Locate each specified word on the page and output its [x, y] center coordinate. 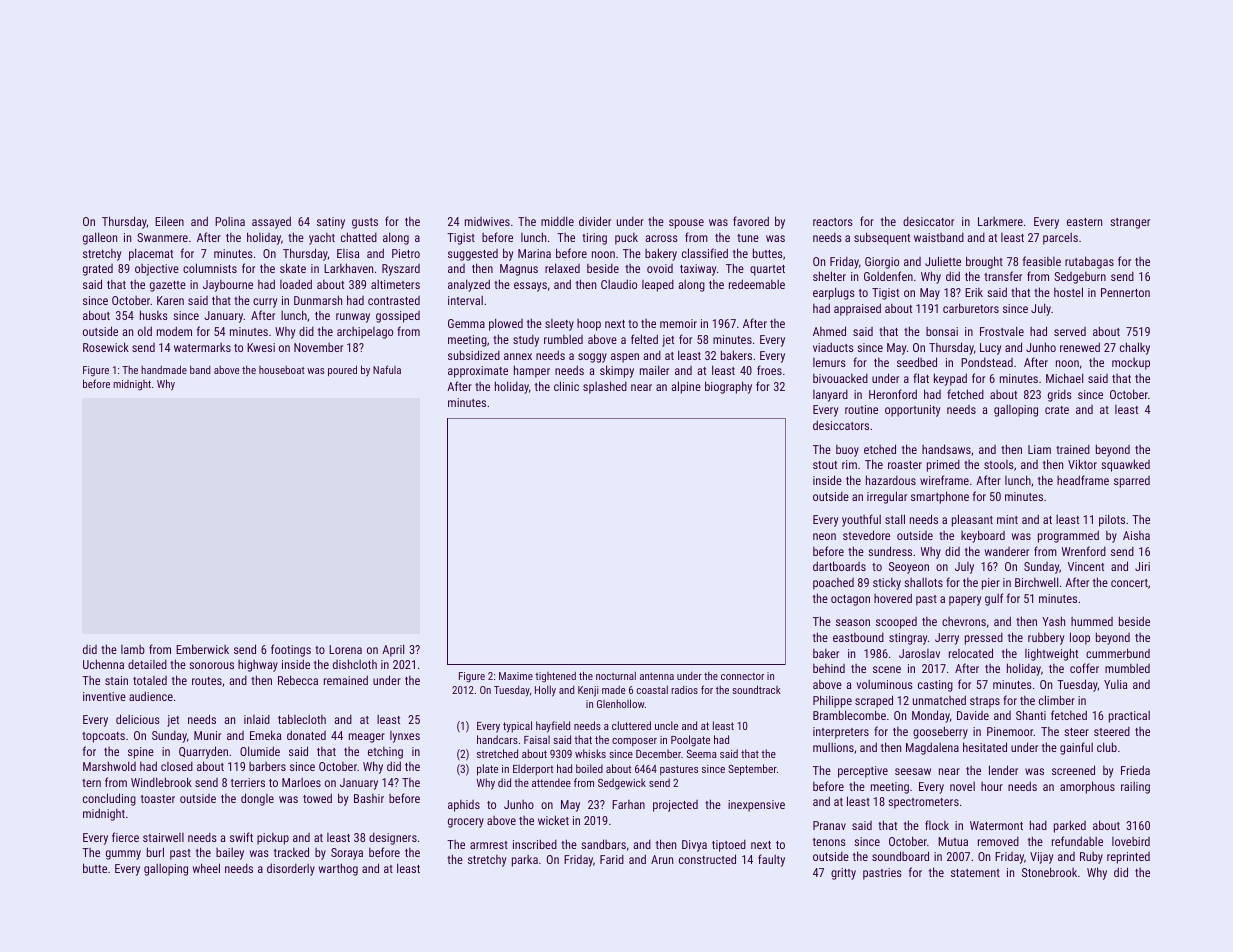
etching [385, 753]
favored [751, 221]
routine [861, 409]
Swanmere [162, 237]
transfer [1003, 276]
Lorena [345, 649]
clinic [566, 386]
